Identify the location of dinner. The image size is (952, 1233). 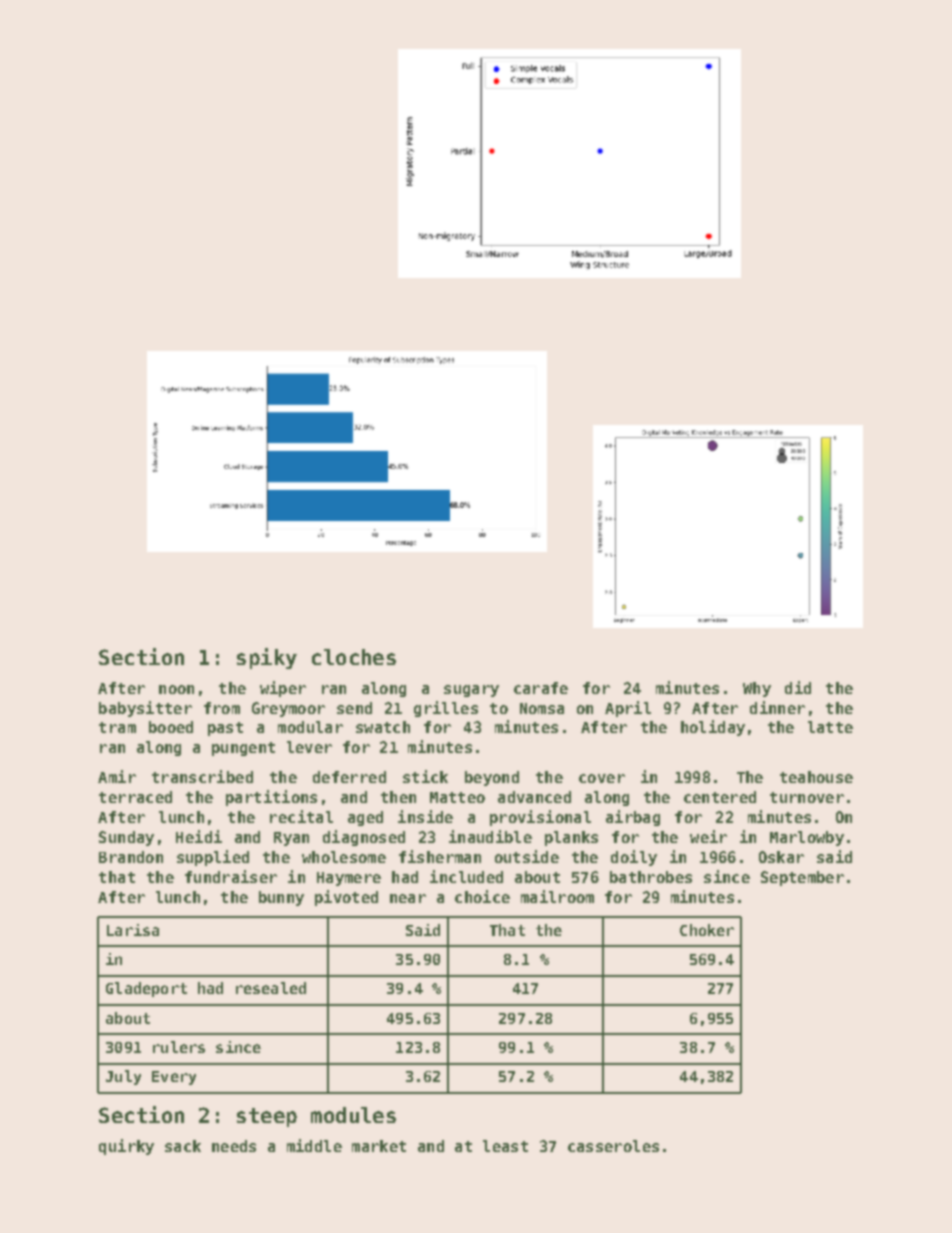
(777, 707).
